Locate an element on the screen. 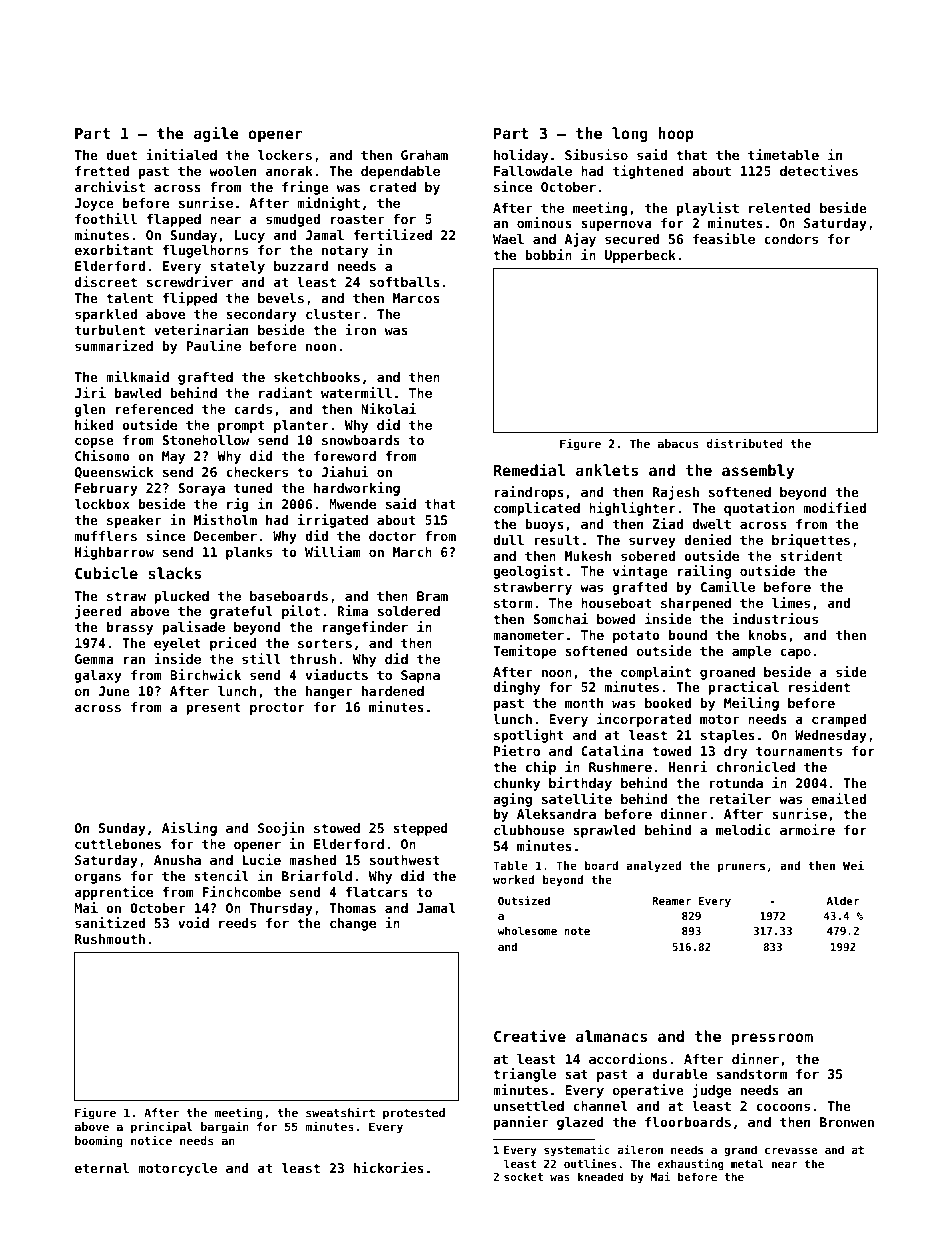 Image resolution: width=952 pixels, height=1233 pixels. Rushmouth is located at coordinates (110, 939).
